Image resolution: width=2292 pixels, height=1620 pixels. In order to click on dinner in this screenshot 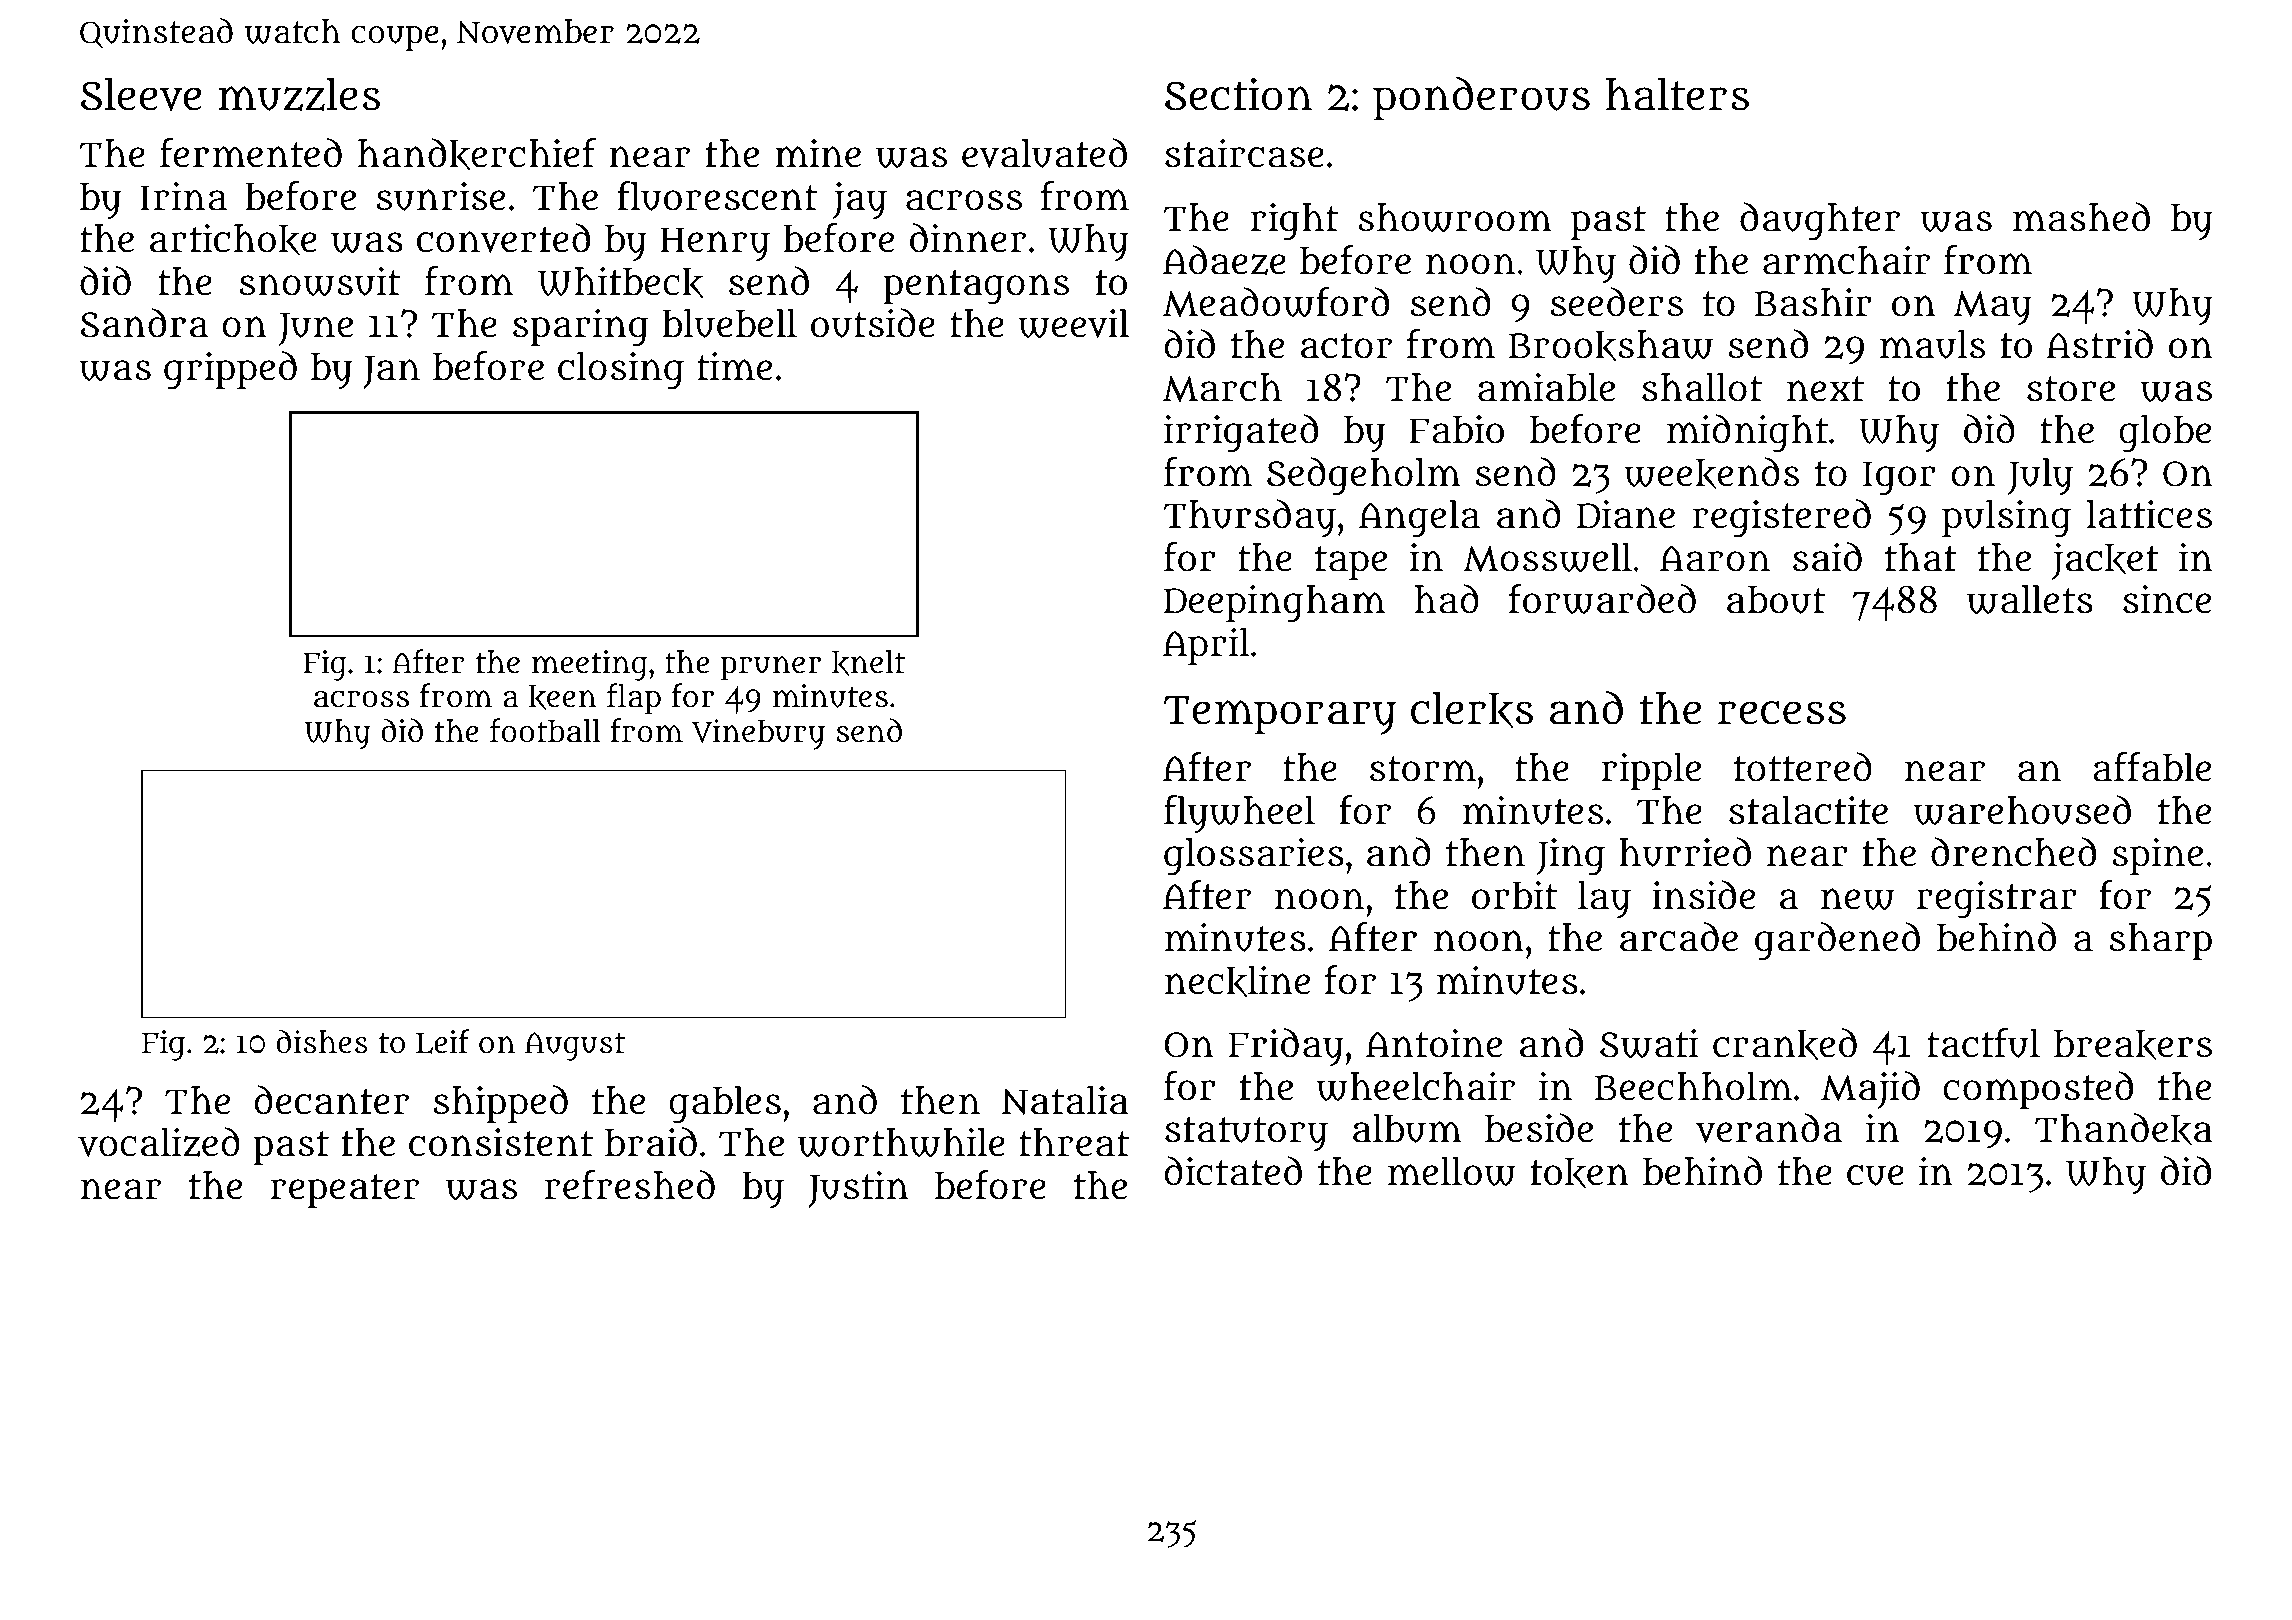, I will do `click(968, 238)`.
